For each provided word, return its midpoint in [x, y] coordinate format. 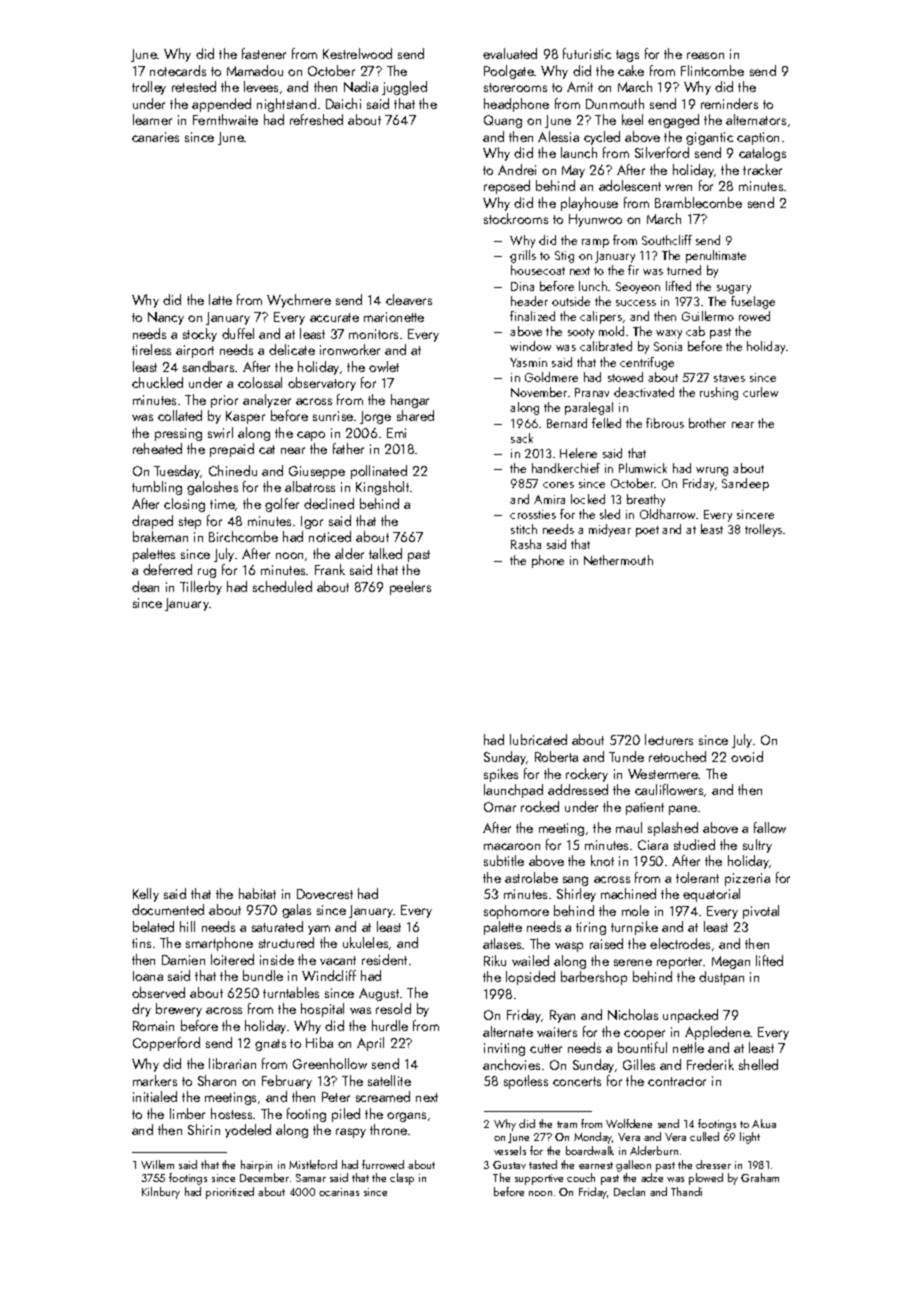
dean [145, 586]
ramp [595, 243]
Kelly [146, 895]
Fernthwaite [225, 119]
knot [602, 860]
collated [180, 415]
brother [707, 423]
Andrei [517, 169]
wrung [712, 471]
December [264, 1177]
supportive [539, 1179]
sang [575, 881]
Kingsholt [382, 488]
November [539, 392]
